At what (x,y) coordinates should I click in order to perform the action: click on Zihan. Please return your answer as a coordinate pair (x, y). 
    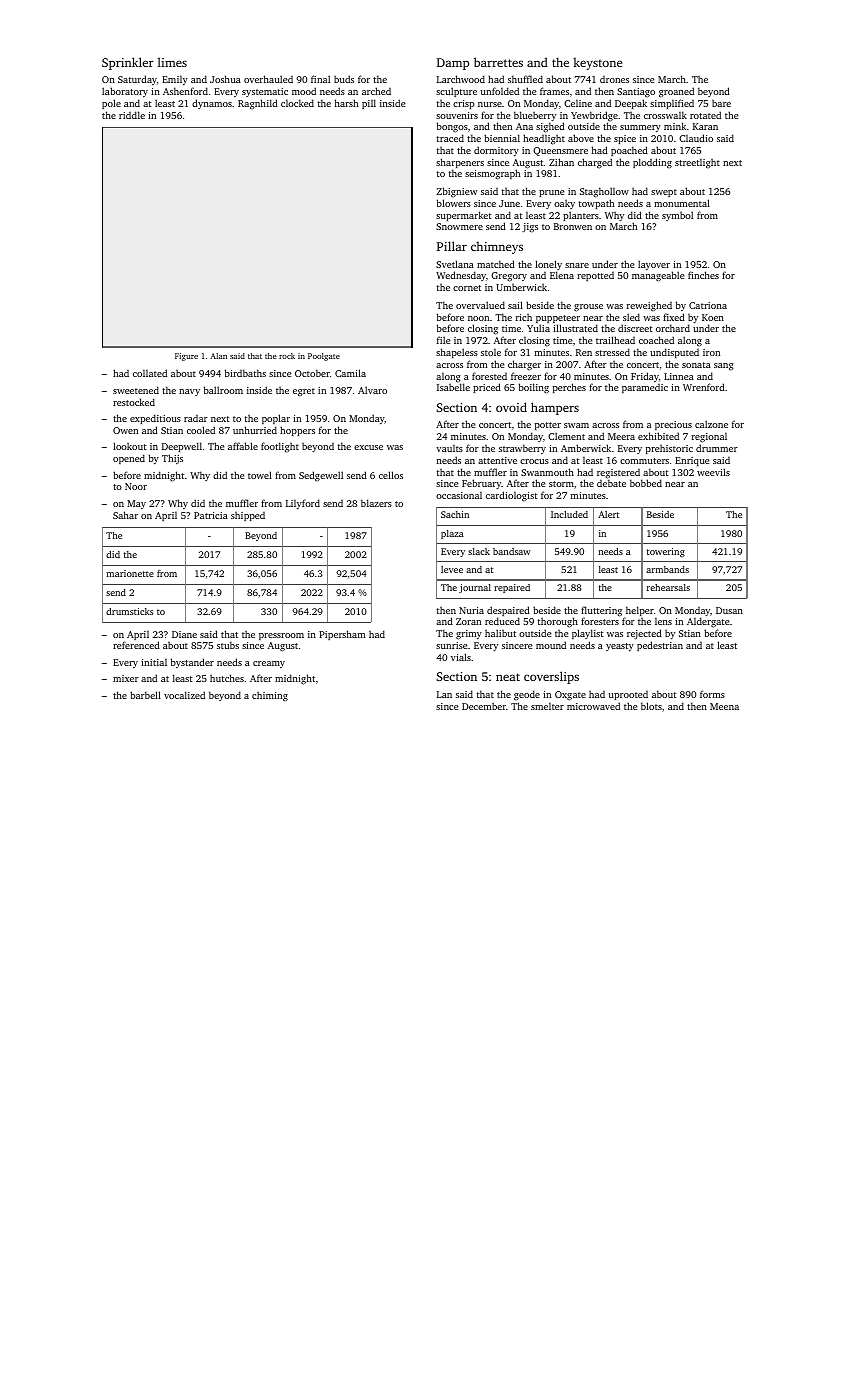
    Looking at the image, I should click on (561, 162).
